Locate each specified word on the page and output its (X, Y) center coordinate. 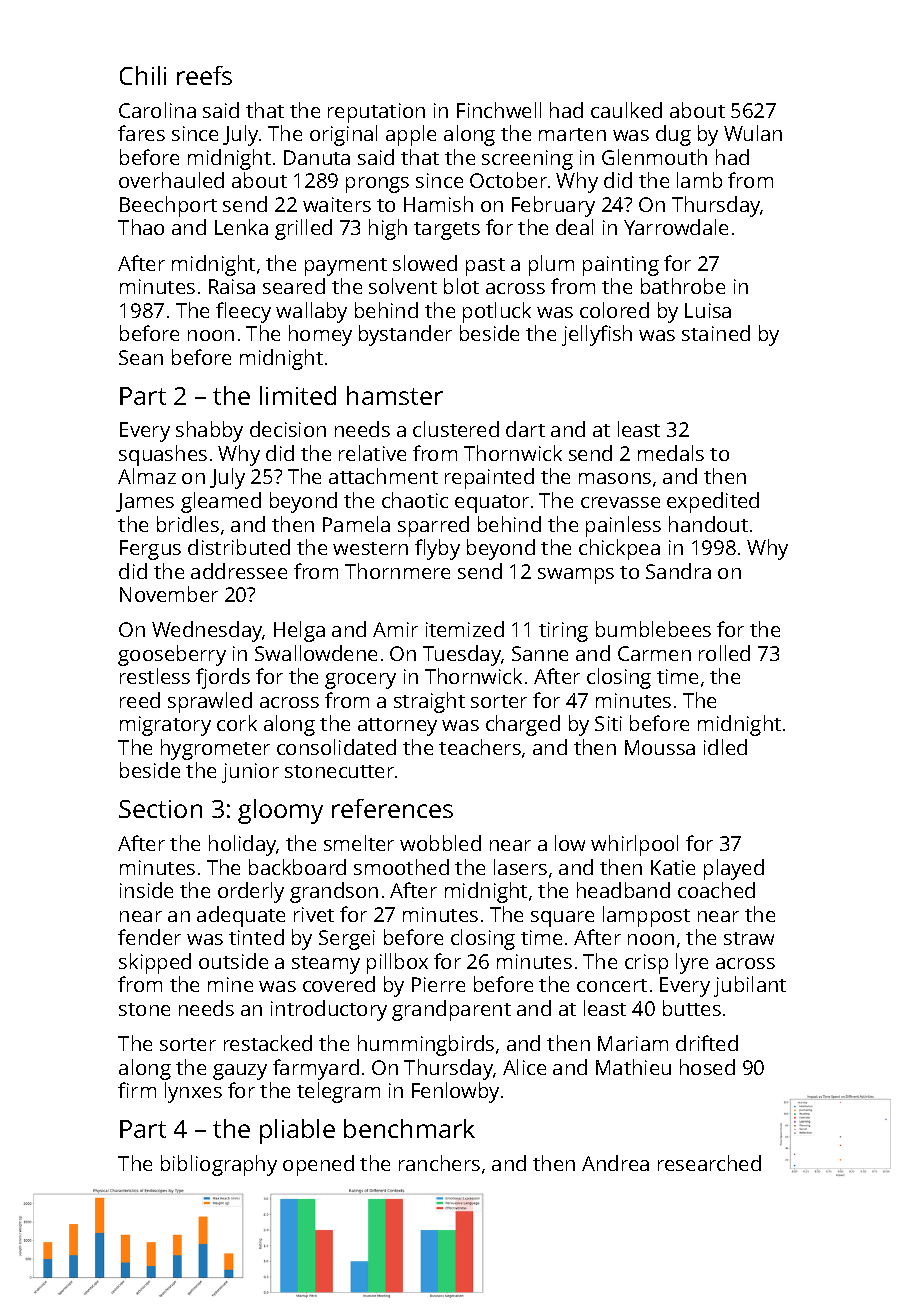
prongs (377, 185)
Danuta (317, 157)
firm (137, 1090)
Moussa (660, 747)
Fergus (150, 550)
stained (716, 333)
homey (320, 335)
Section (160, 809)
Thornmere (397, 571)
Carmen (654, 653)
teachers (480, 747)
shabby (209, 431)
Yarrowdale (676, 227)
